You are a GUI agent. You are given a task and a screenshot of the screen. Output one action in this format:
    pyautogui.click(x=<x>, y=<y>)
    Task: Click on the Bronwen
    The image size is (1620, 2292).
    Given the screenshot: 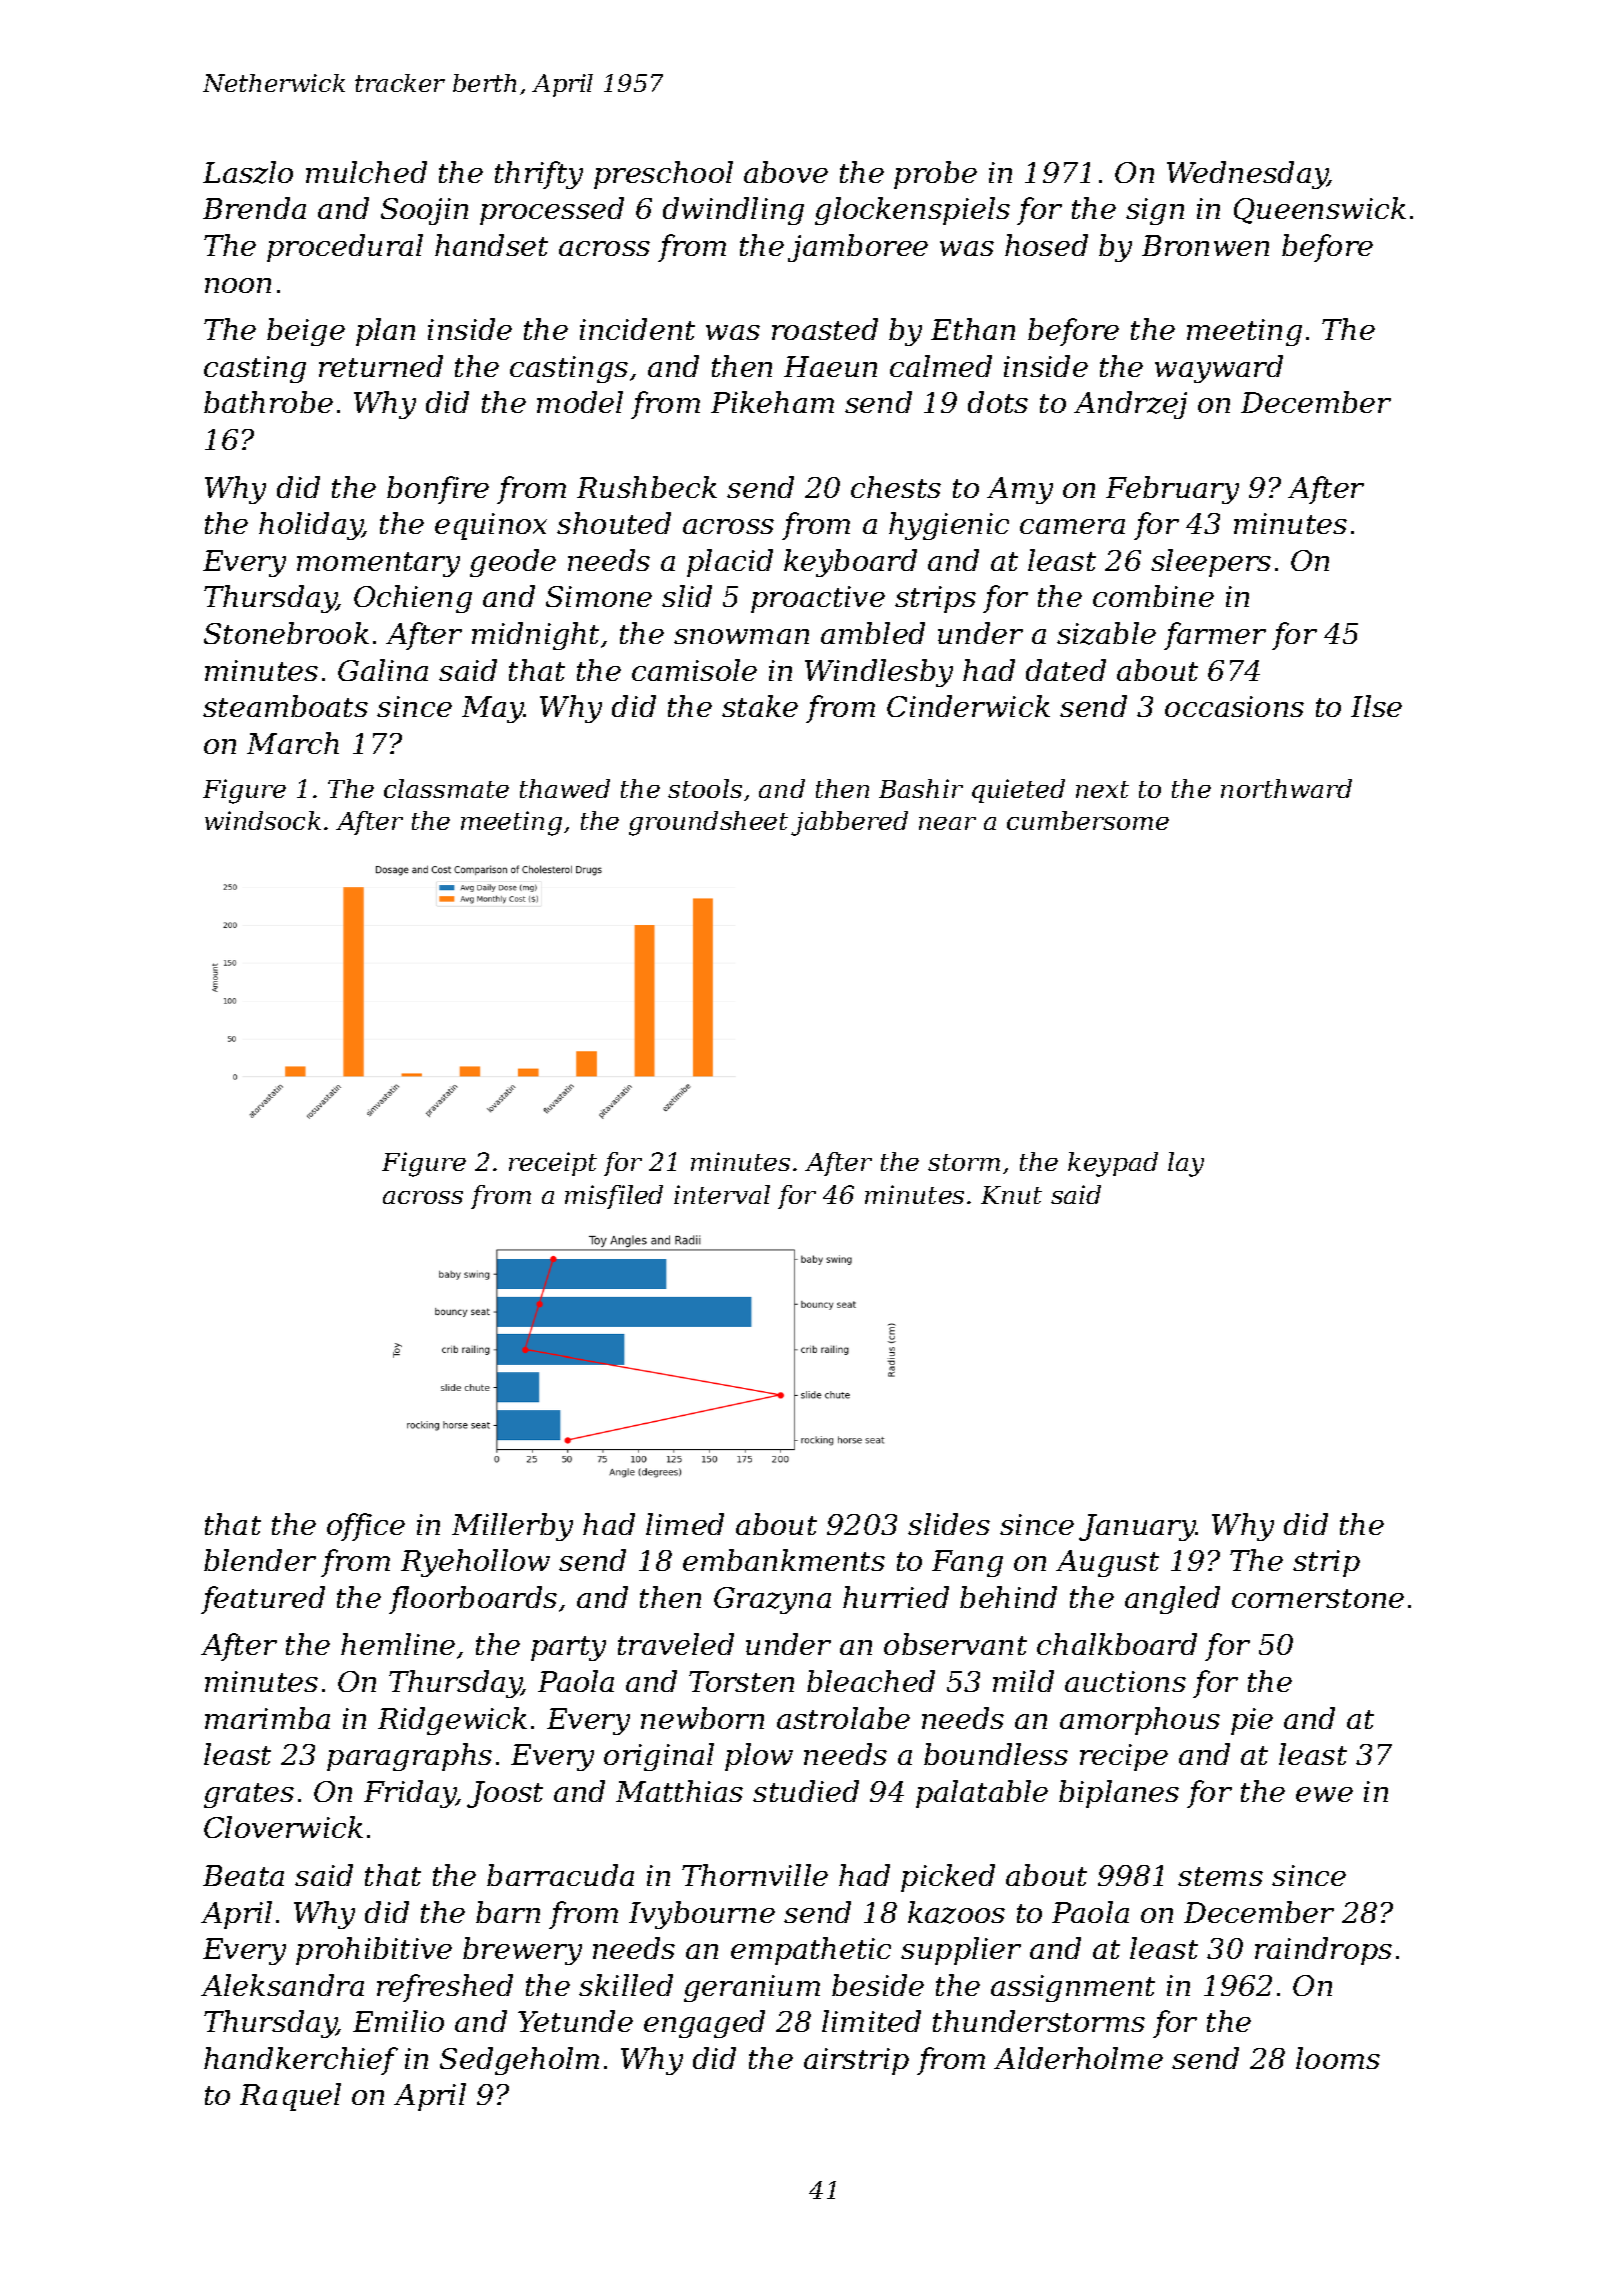 What is the action you would take?
    pyautogui.click(x=1205, y=245)
